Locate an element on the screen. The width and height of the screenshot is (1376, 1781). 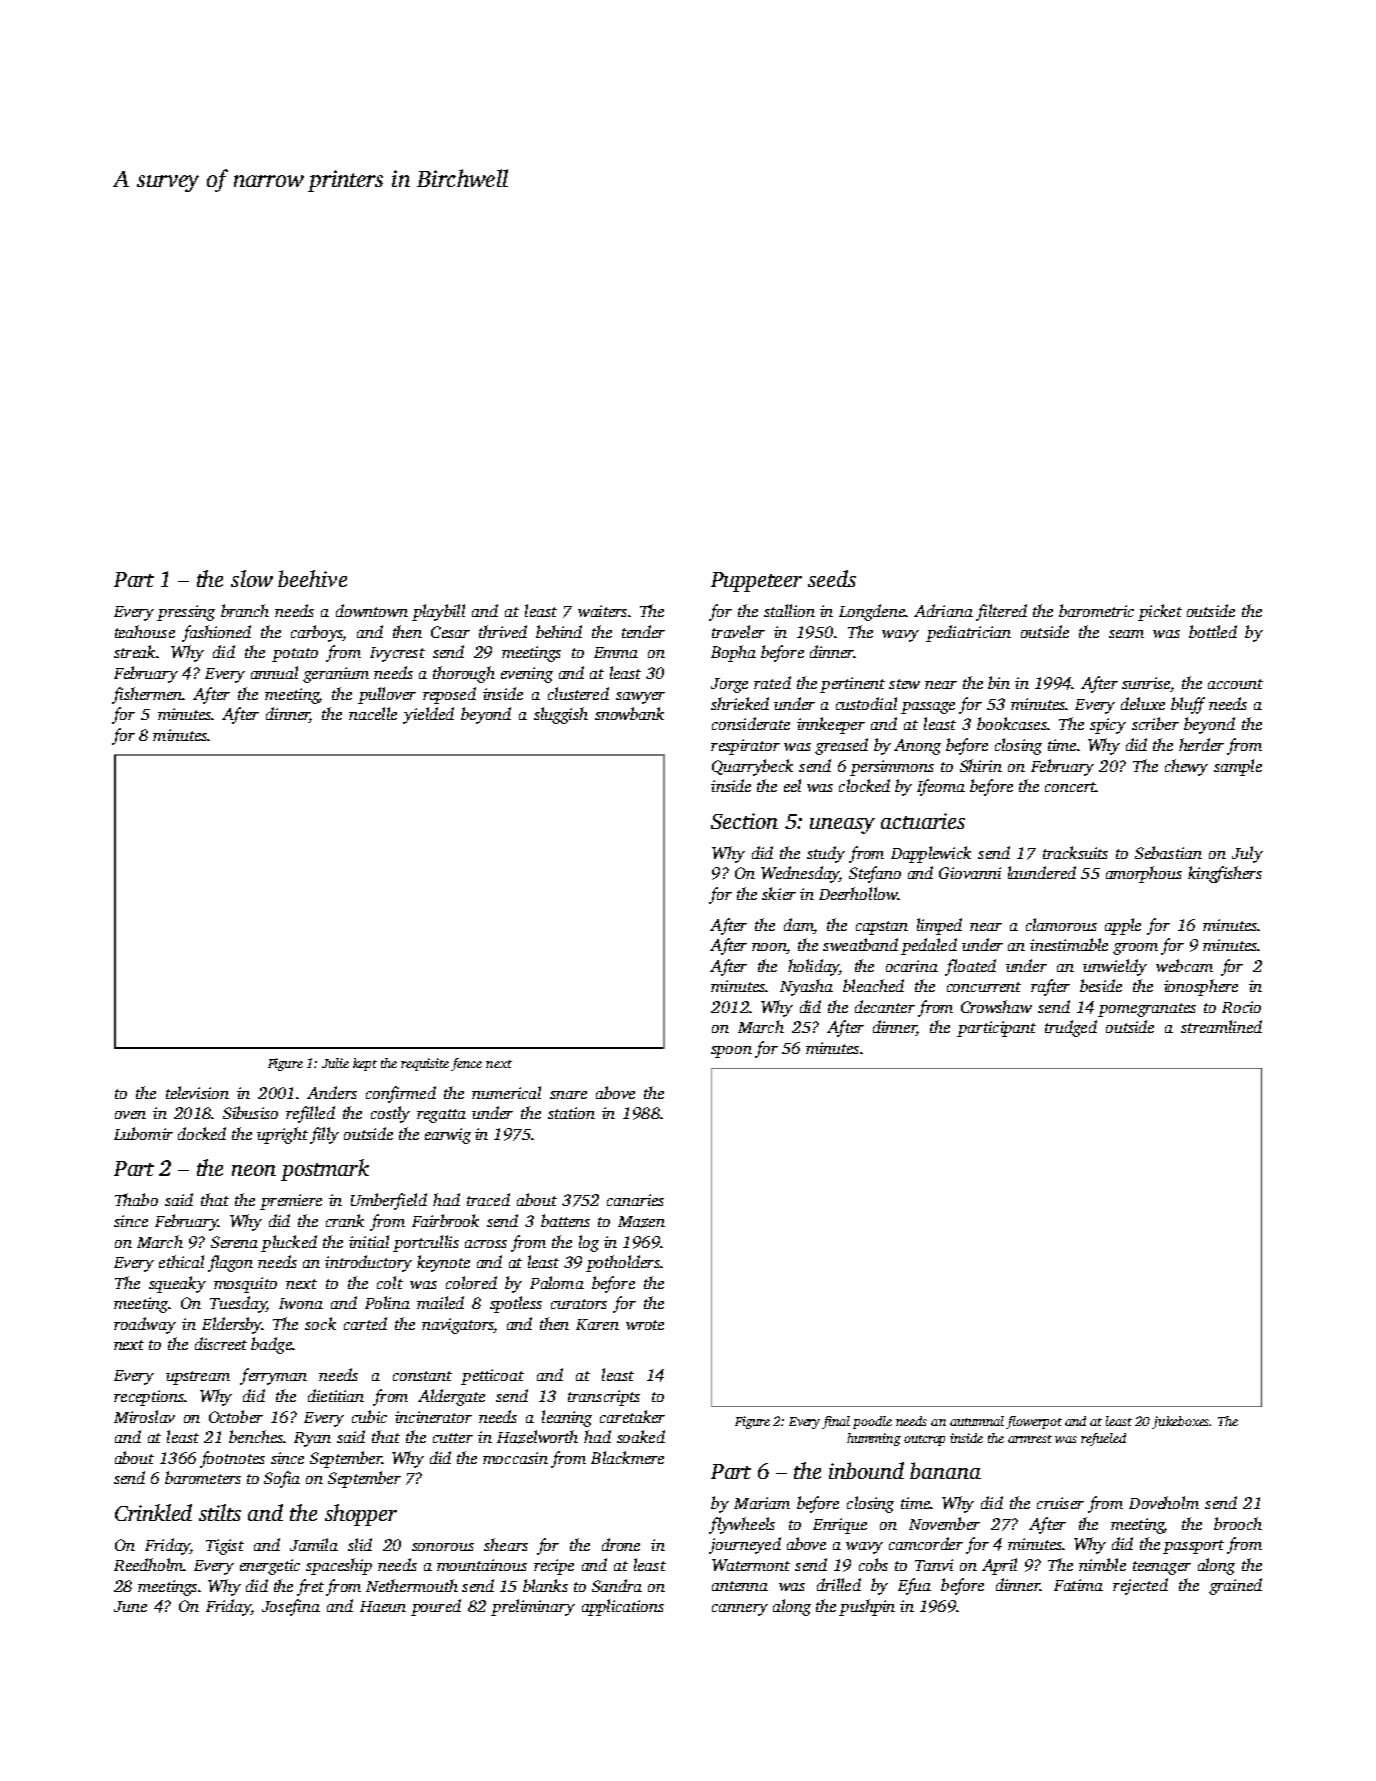
fence is located at coordinates (466, 1064).
